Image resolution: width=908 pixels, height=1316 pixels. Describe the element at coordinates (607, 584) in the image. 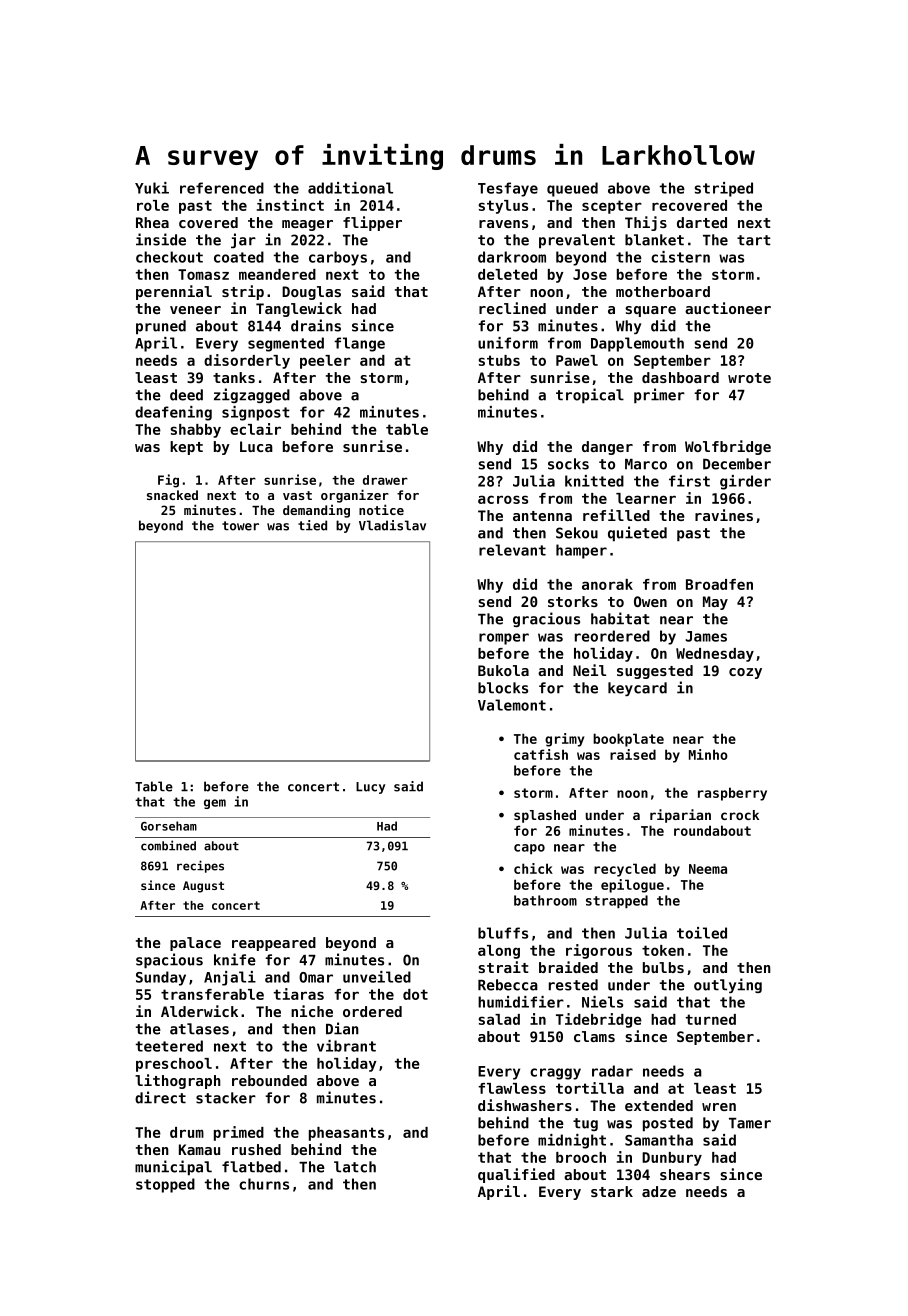

I see `anorak` at that location.
